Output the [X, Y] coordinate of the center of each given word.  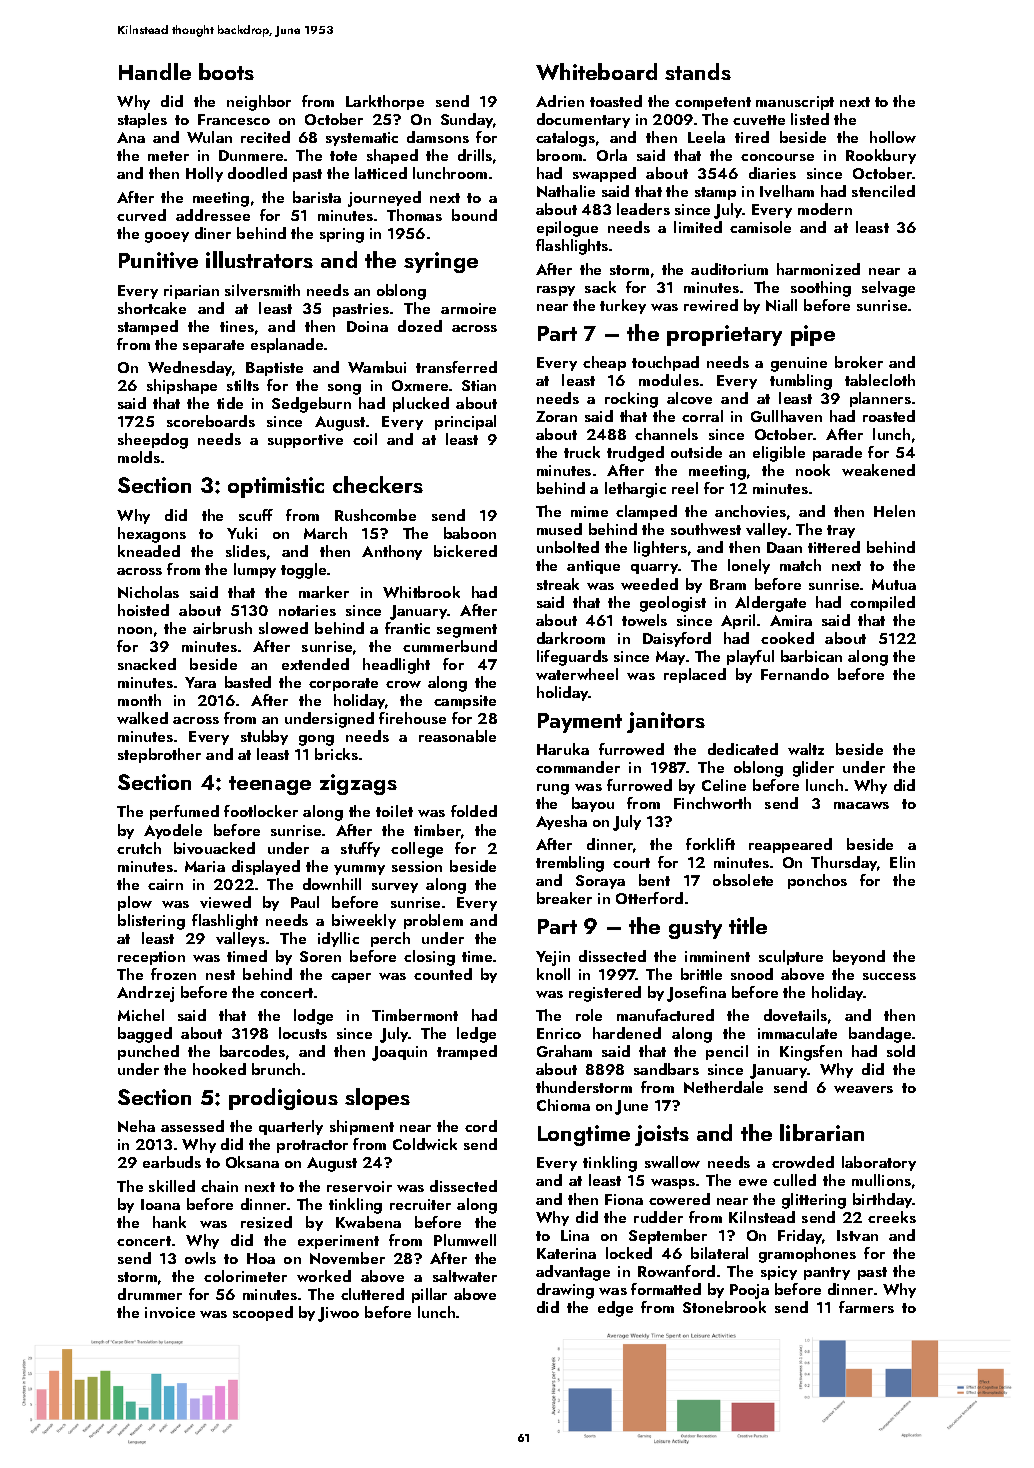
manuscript [795, 103]
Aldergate [770, 604]
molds [139, 457]
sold [901, 1051]
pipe [813, 335]
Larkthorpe [385, 102]
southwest [706, 529]
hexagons [152, 535]
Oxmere [420, 385]
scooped [263, 1313]
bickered [465, 551]
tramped [467, 1052]
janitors [666, 722]
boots [226, 71]
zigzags [358, 784]
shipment [362, 1127]
